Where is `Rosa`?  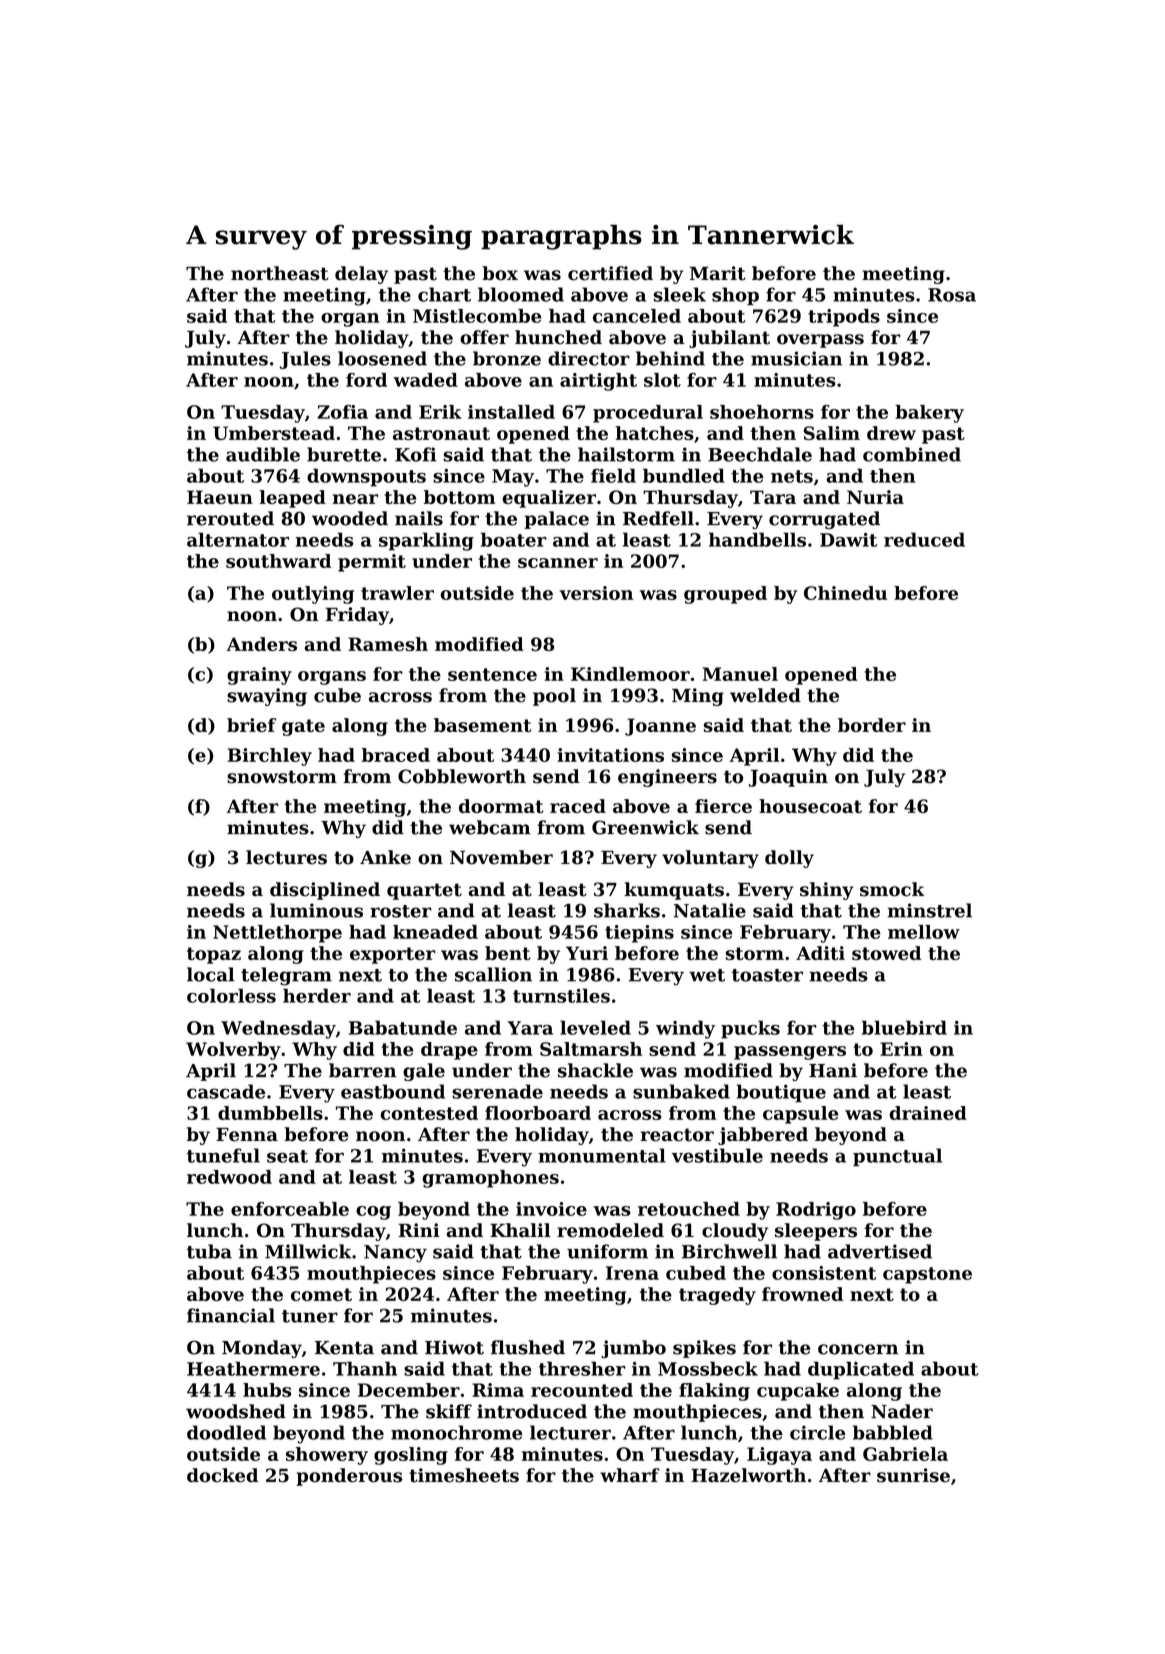
Rosa is located at coordinates (952, 295).
